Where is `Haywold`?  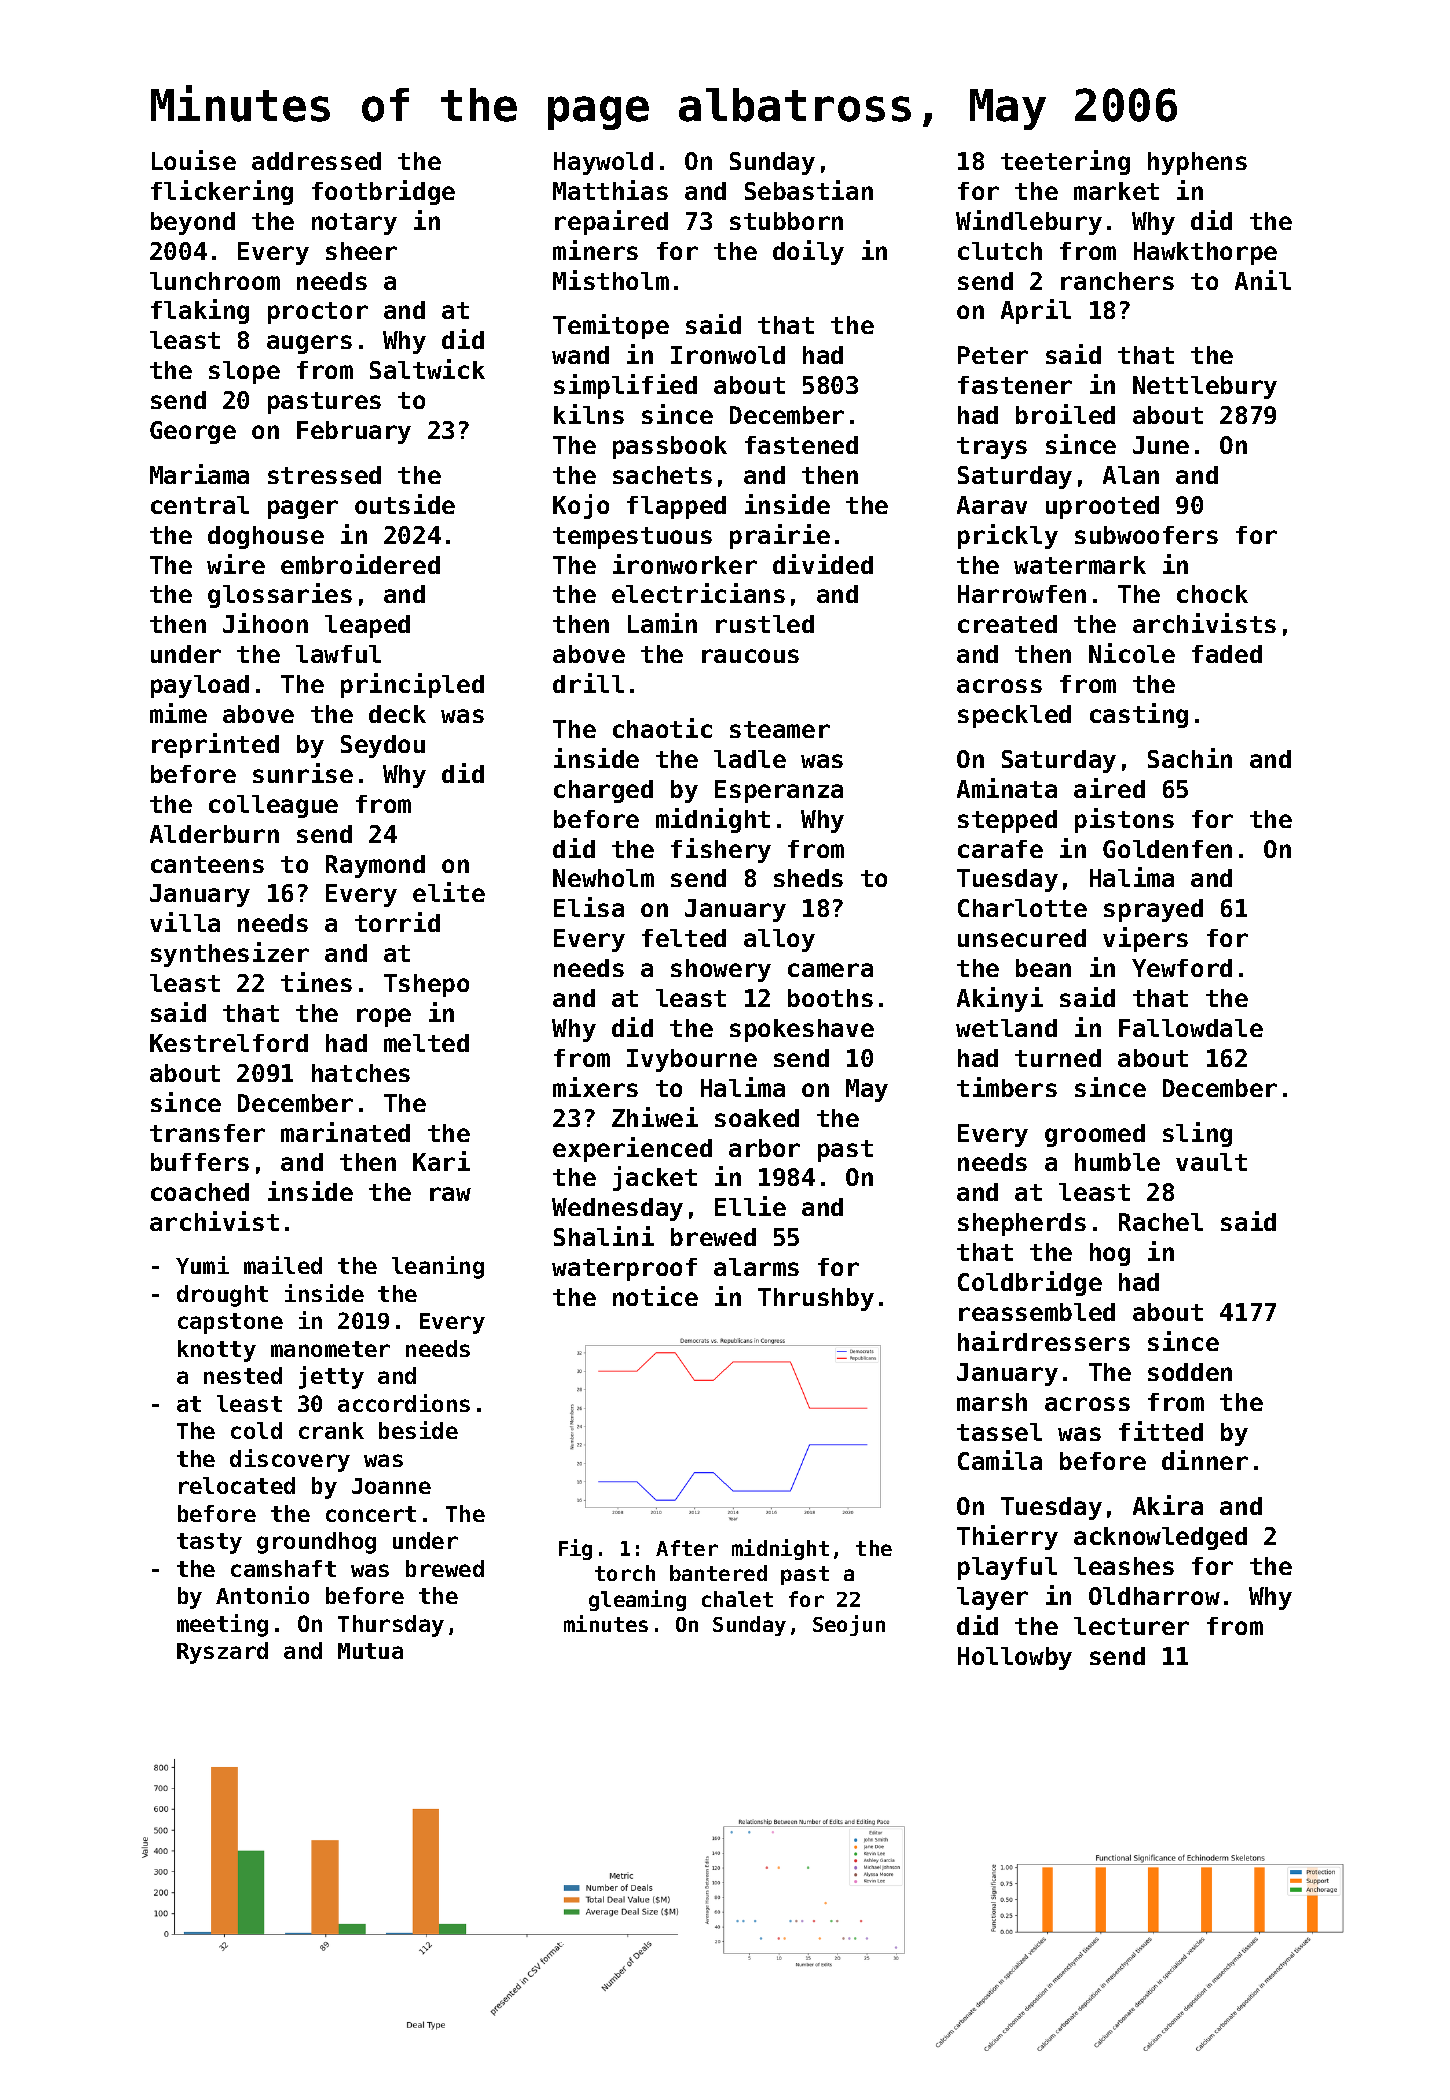 Haywold is located at coordinates (603, 163).
